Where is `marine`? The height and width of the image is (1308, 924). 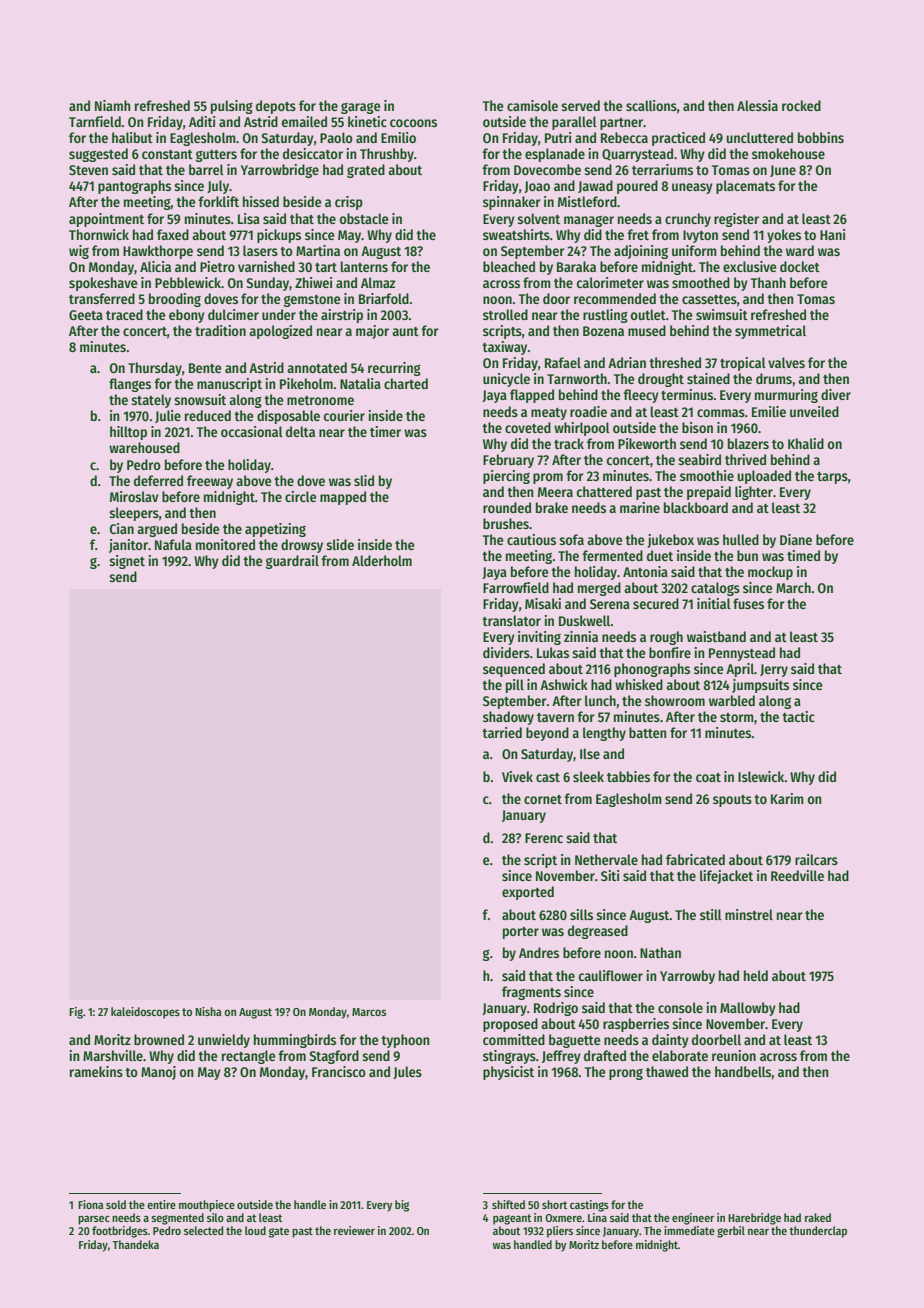
marine is located at coordinates (640, 507).
